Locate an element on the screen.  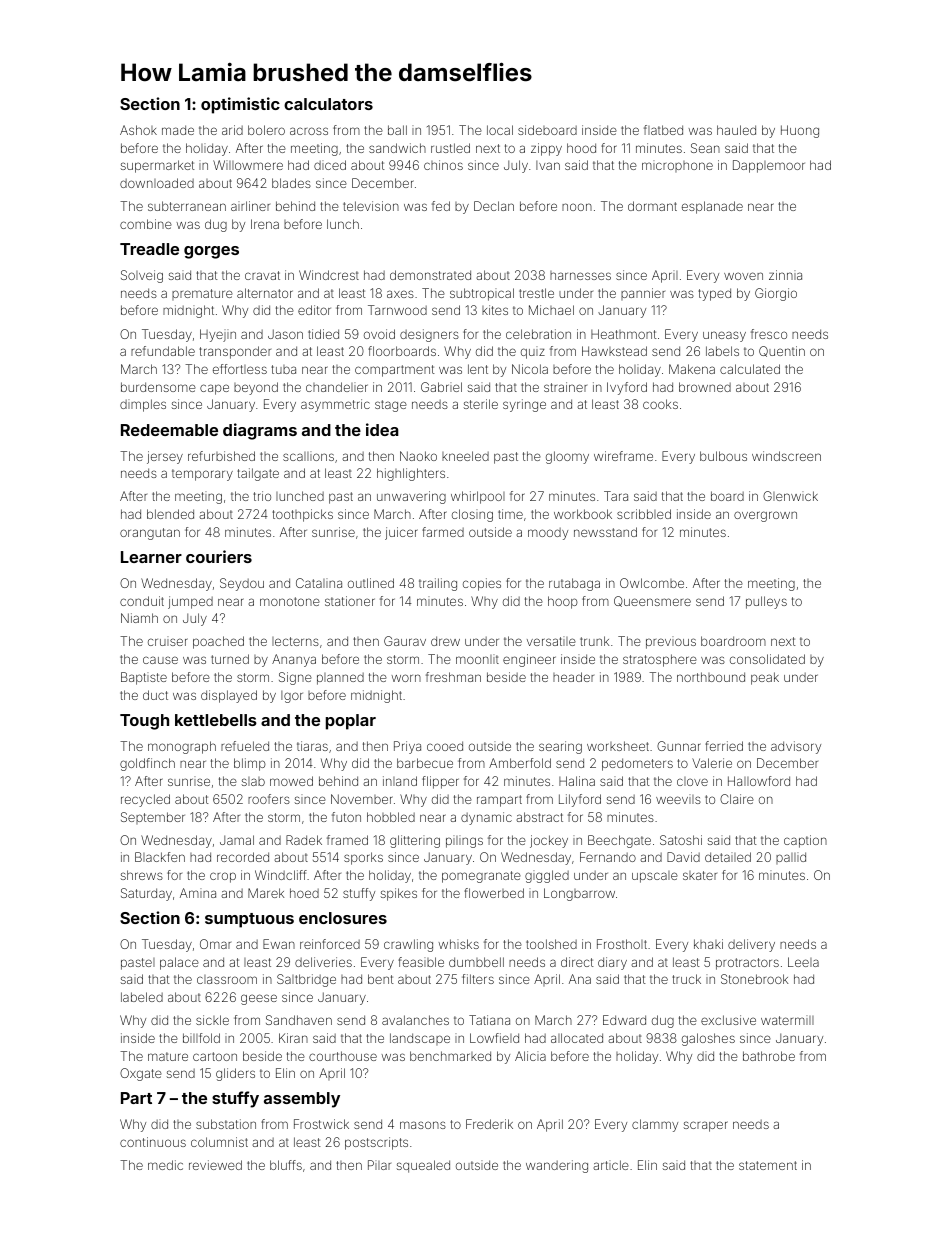
detailed is located at coordinates (728, 857).
